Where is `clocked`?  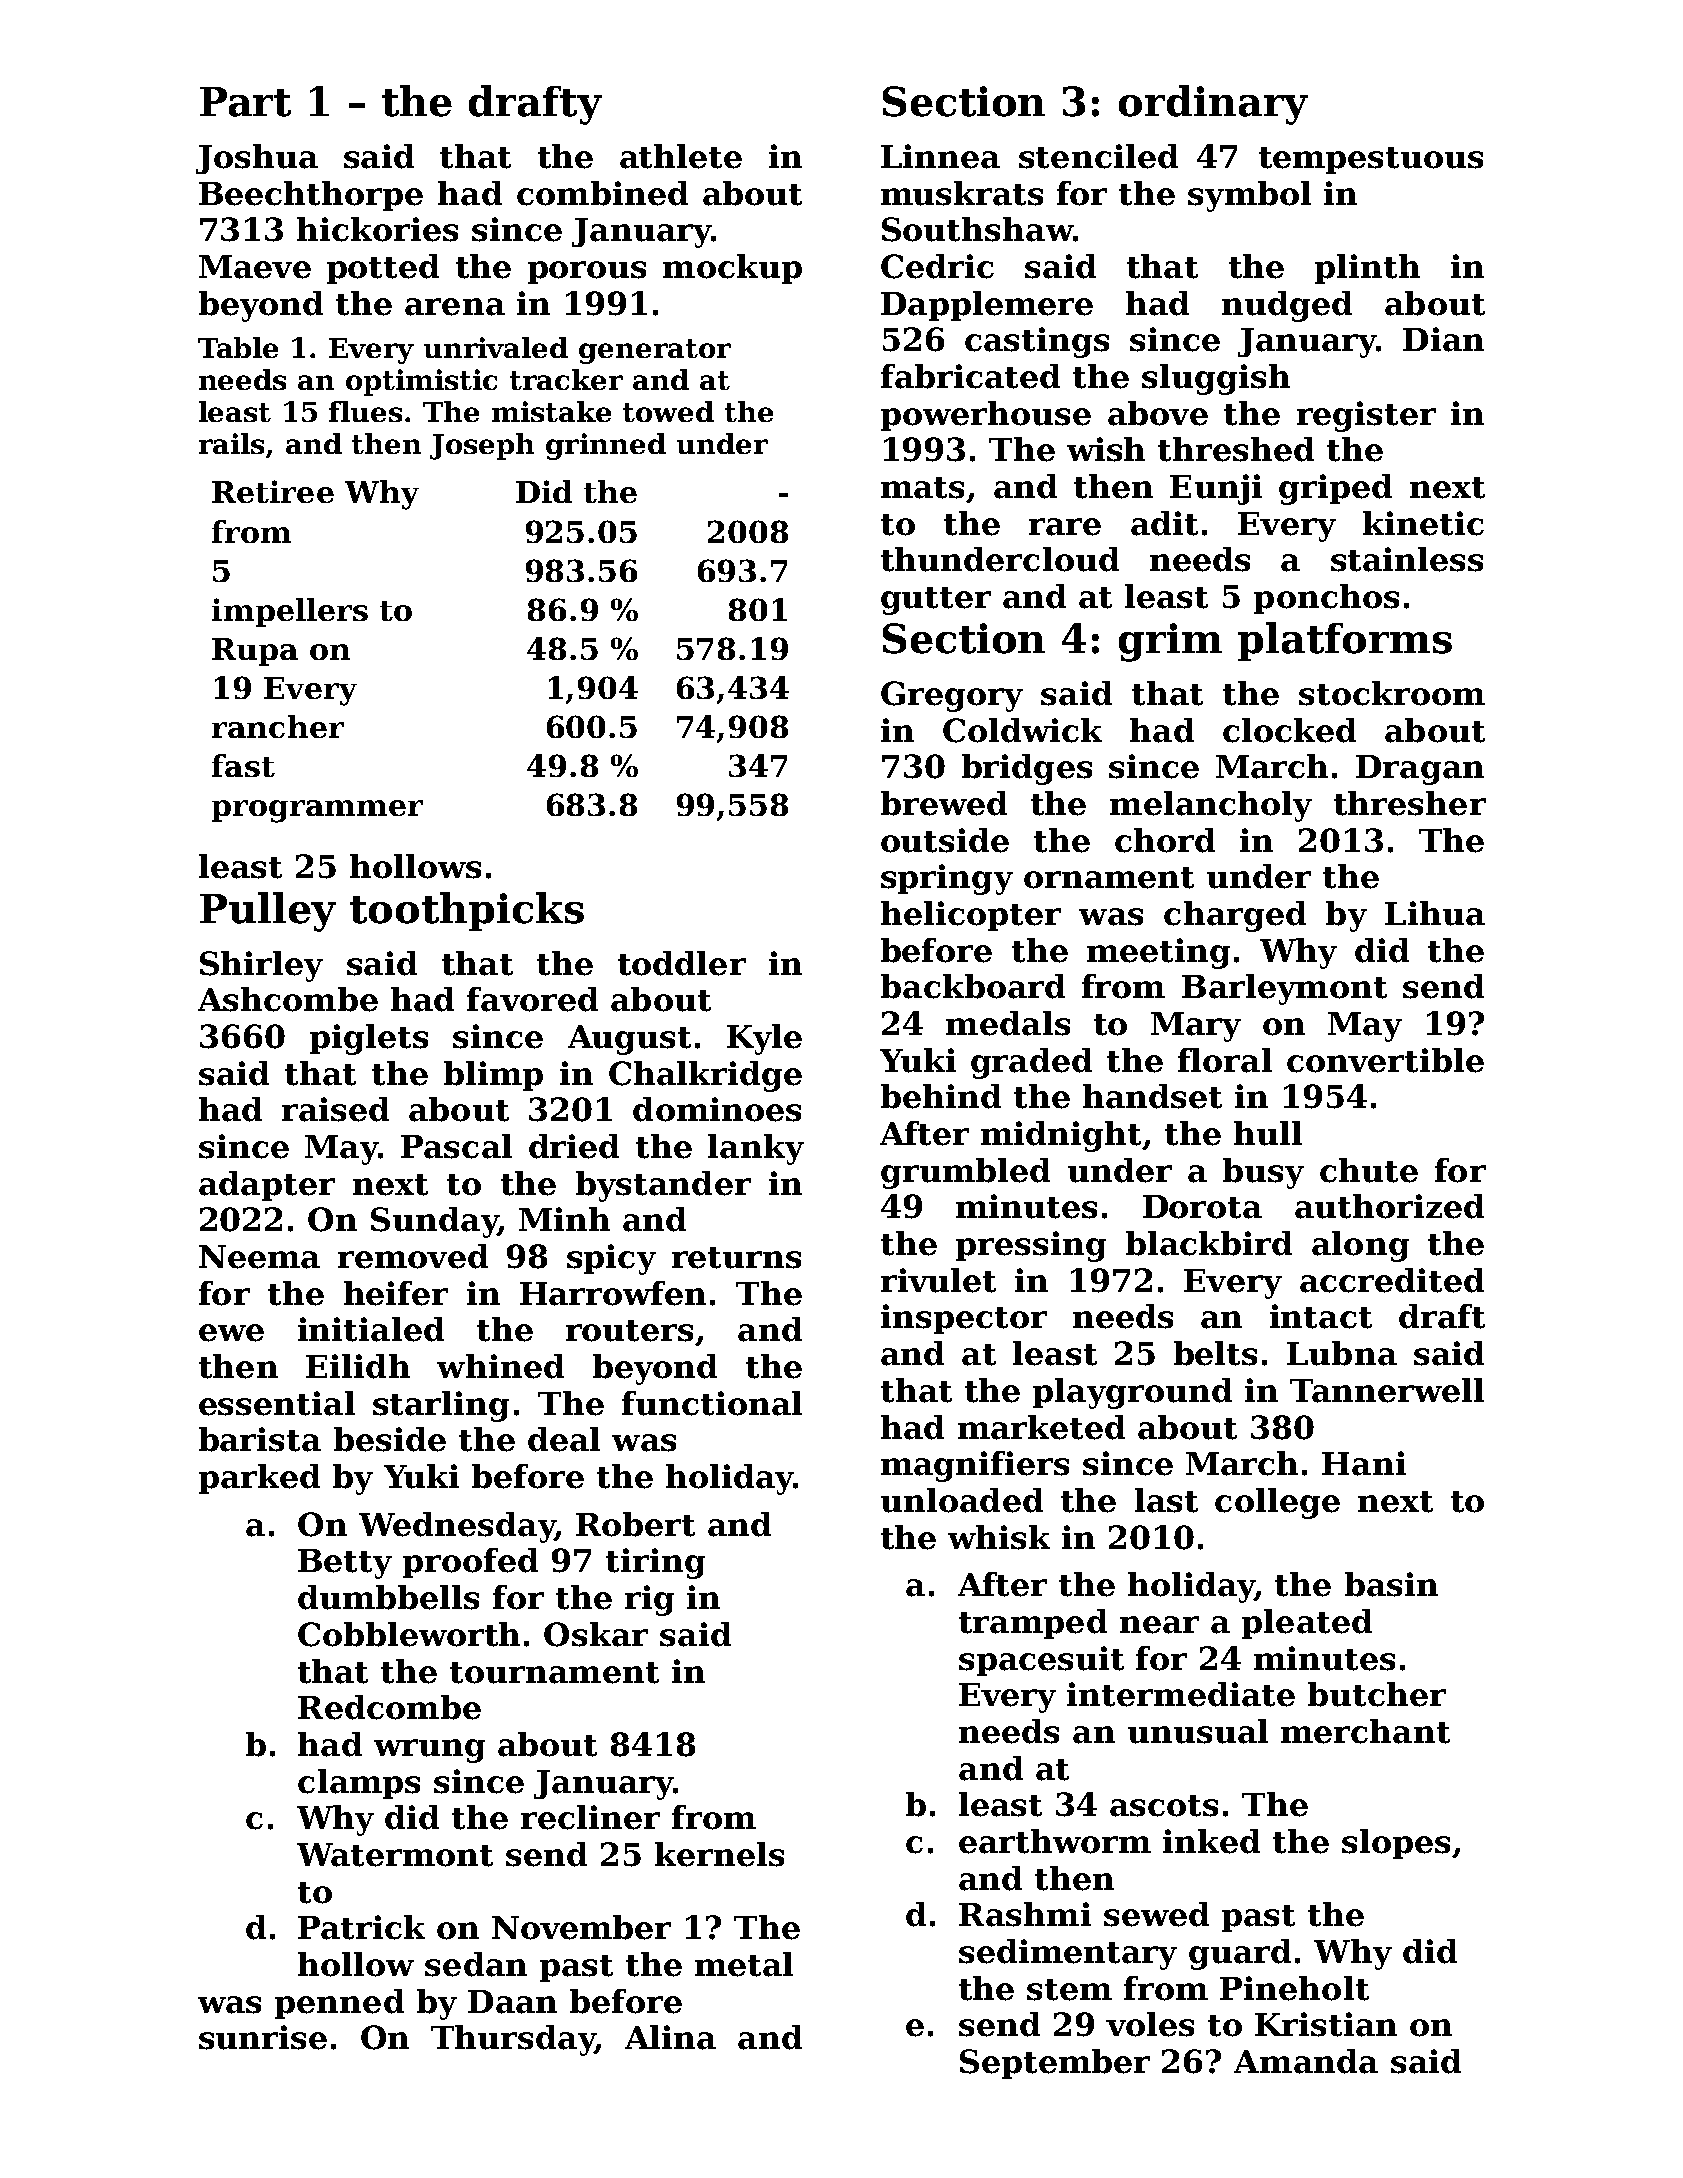 clocked is located at coordinates (1289, 730).
